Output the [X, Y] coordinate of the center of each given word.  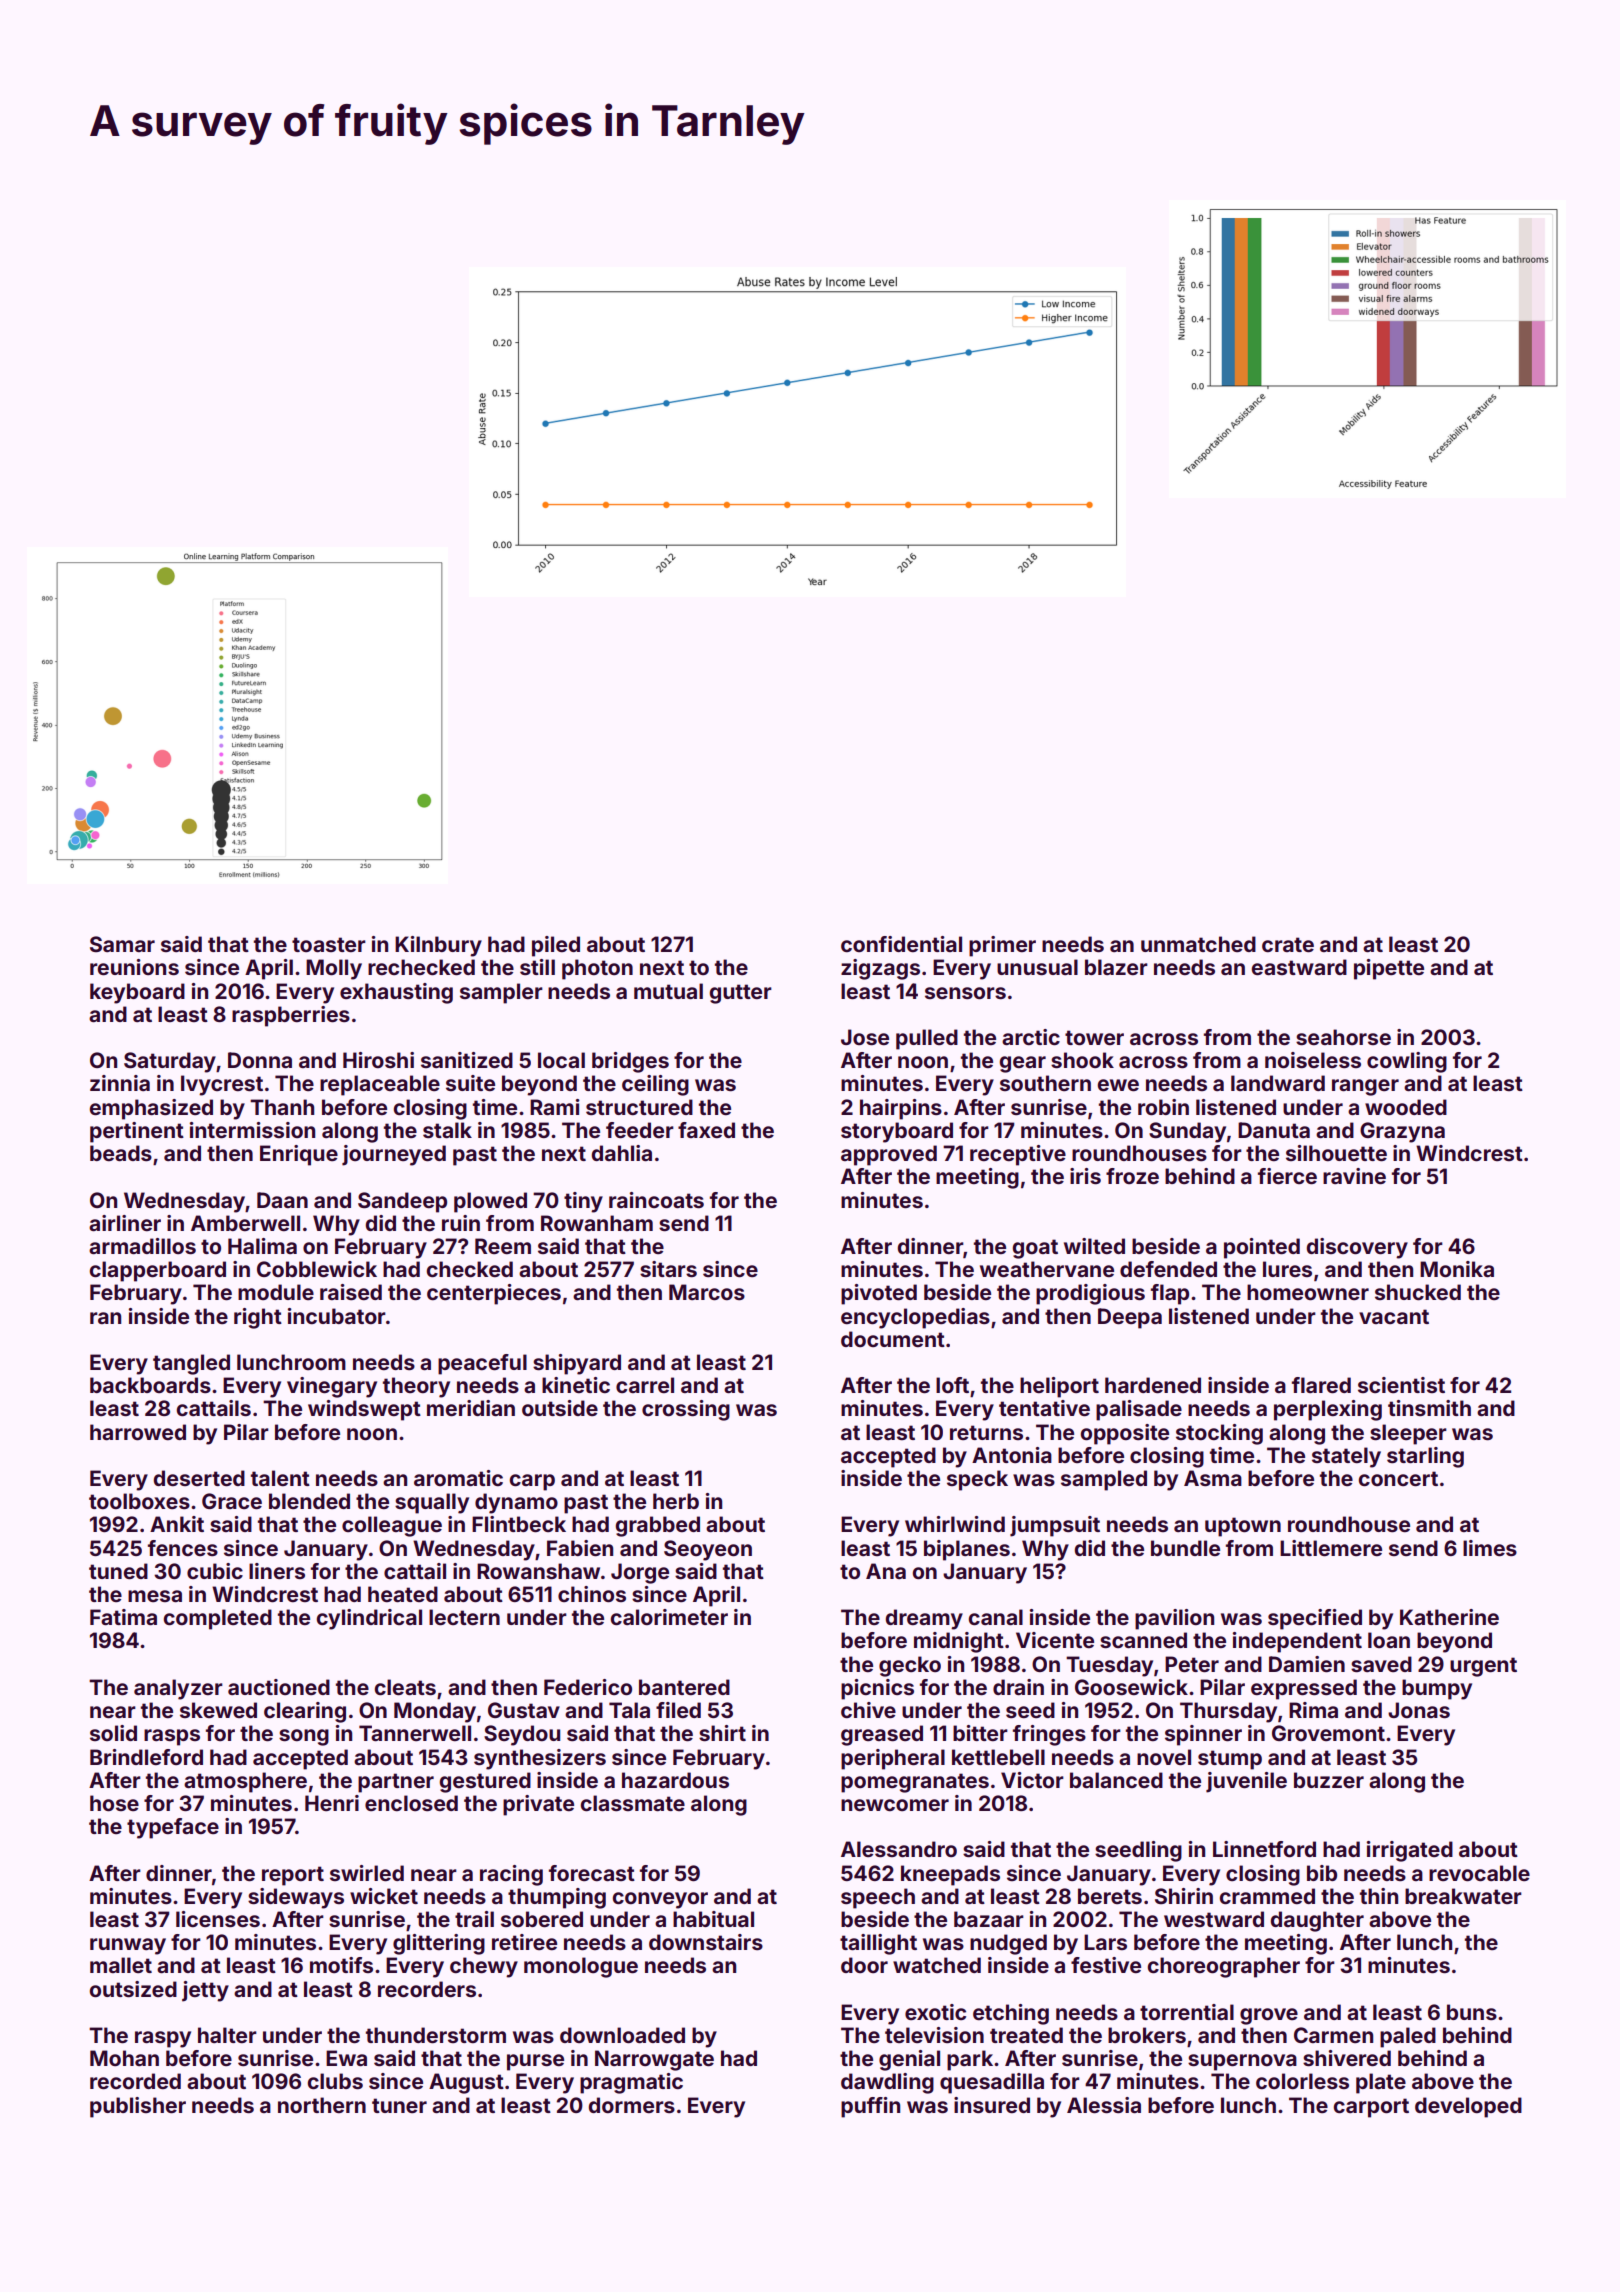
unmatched [1198, 944]
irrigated [1410, 1851]
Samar [122, 944]
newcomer [895, 1805]
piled [556, 946]
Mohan [124, 2058]
